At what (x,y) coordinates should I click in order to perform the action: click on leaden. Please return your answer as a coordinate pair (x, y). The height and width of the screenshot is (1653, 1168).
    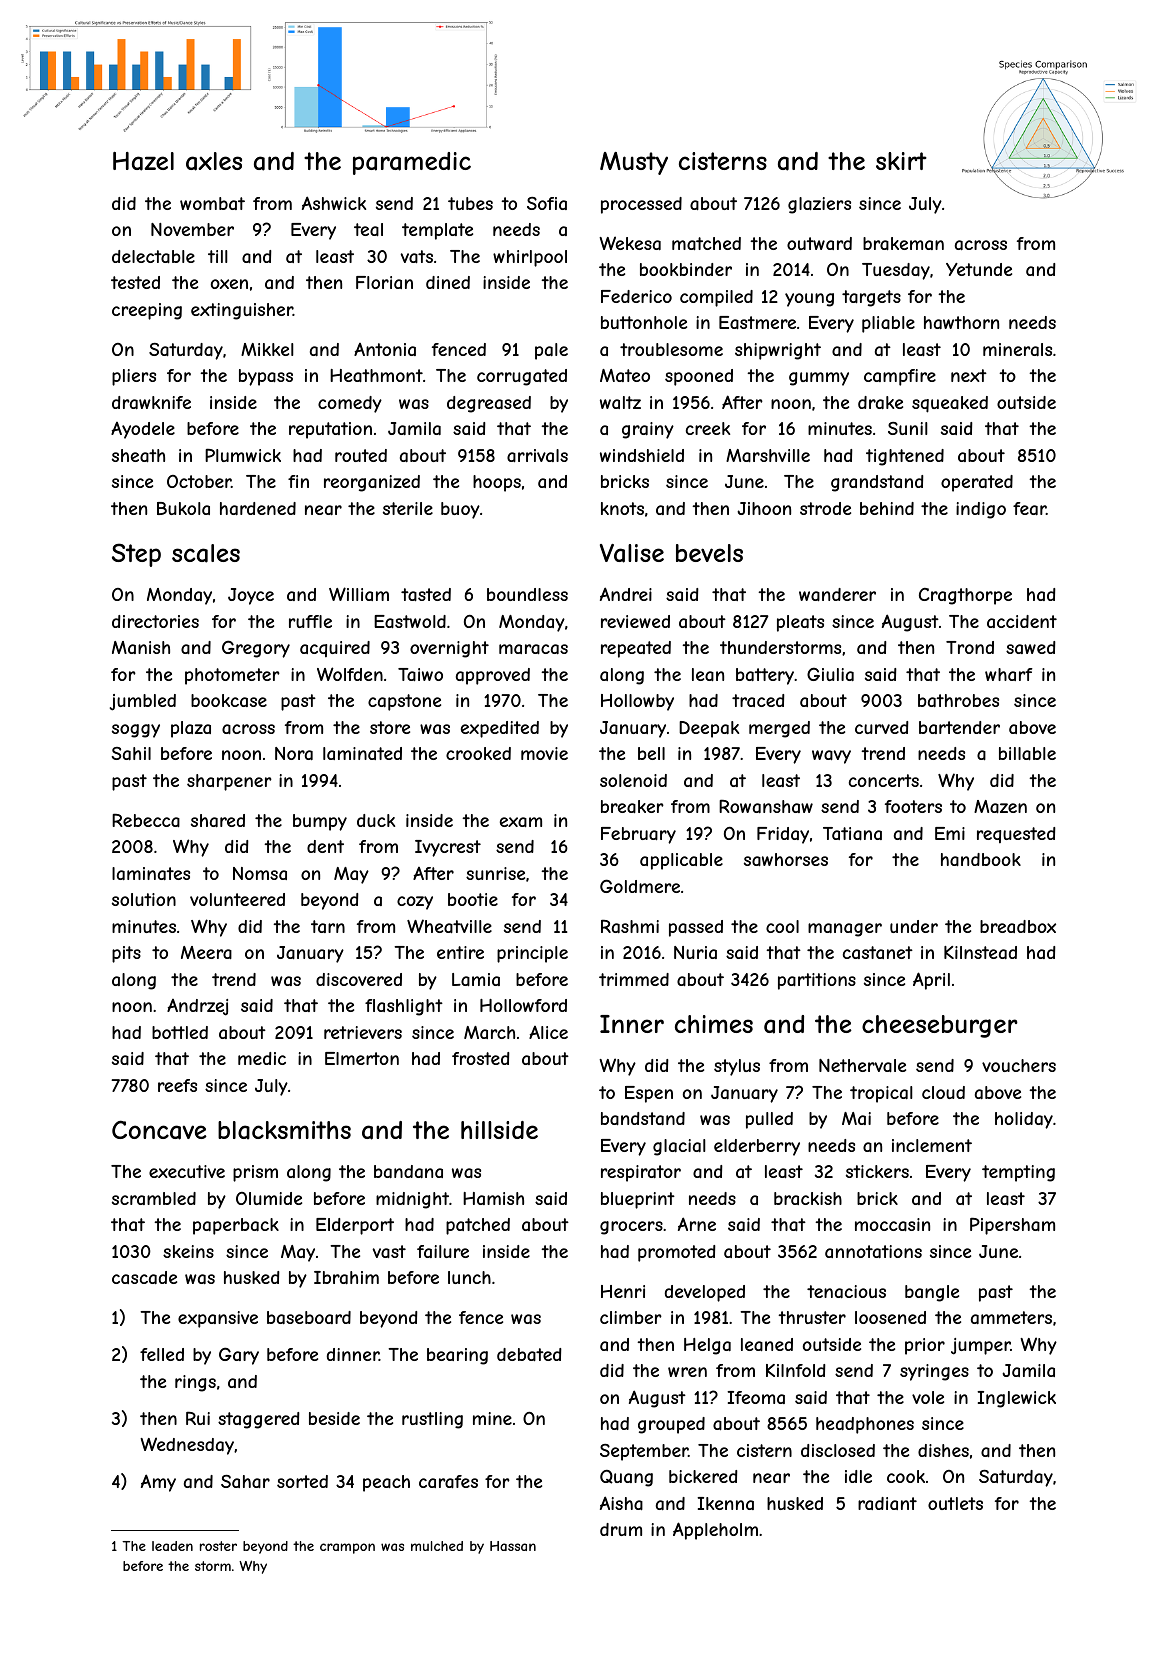
    Looking at the image, I should click on (172, 1546).
